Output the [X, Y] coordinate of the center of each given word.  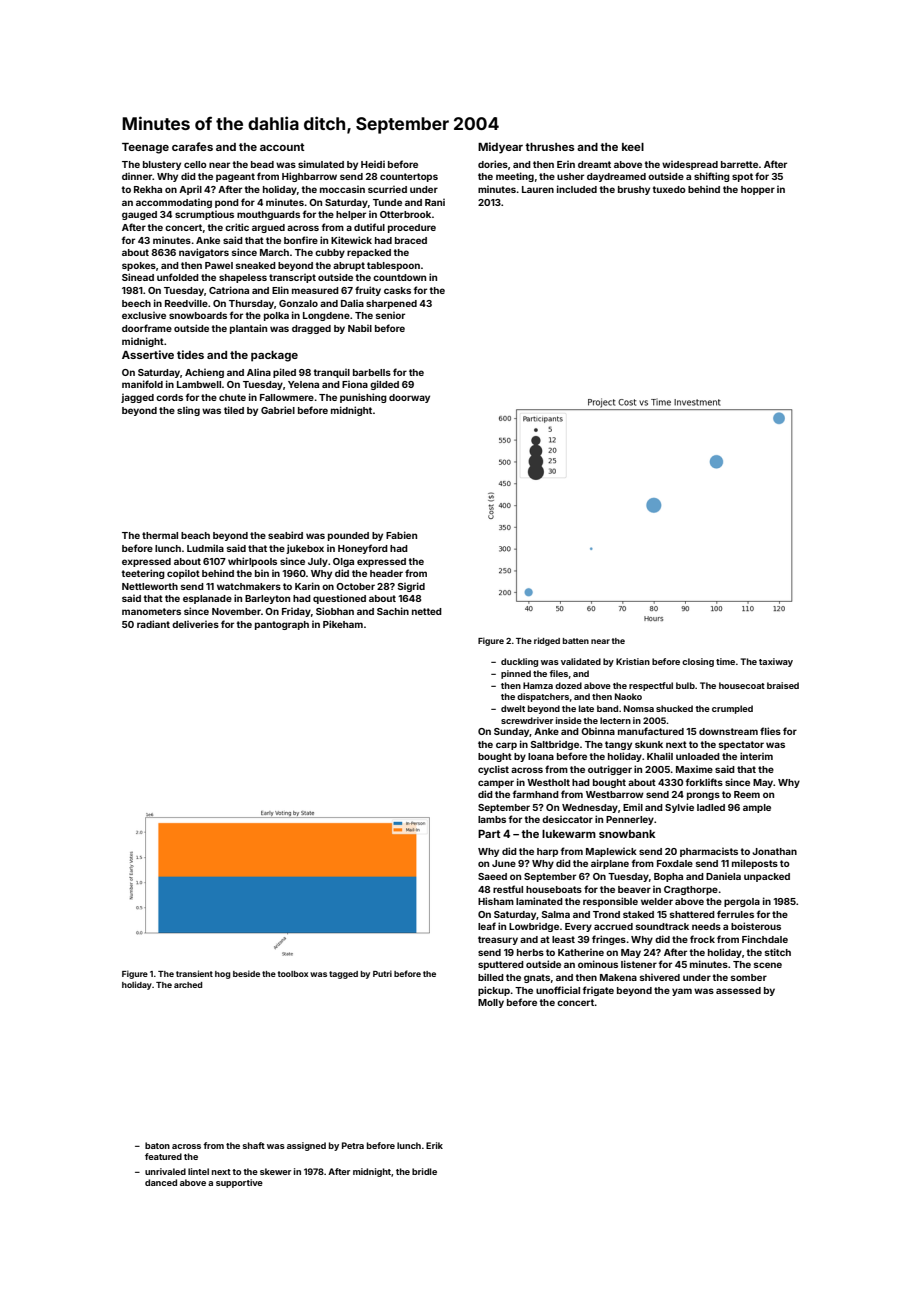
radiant [153, 624]
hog [222, 975]
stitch [778, 952]
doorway [409, 398]
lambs [492, 819]
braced [411, 240]
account [282, 147]
